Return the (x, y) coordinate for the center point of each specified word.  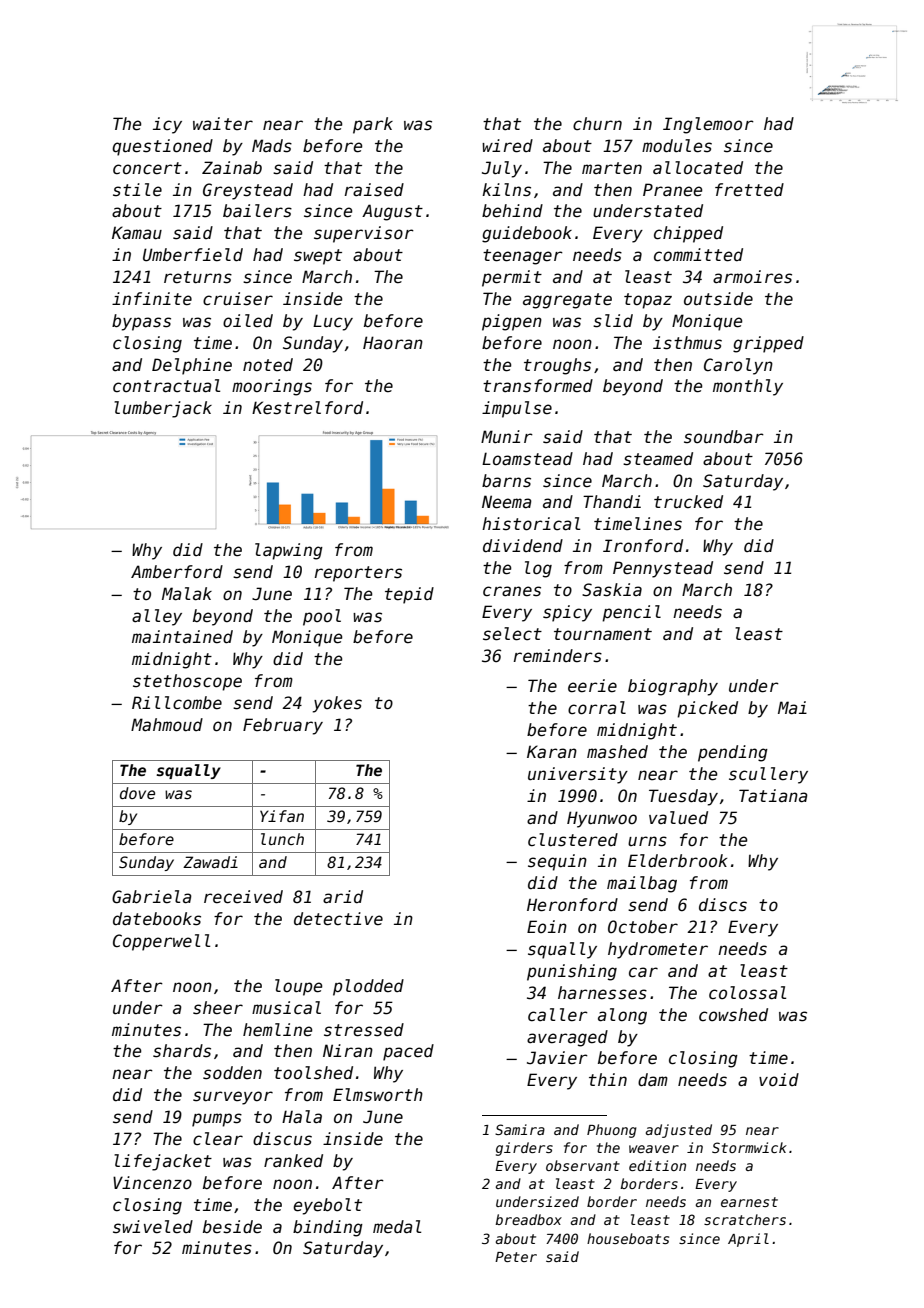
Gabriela (152, 897)
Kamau (137, 233)
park (373, 125)
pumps (217, 1120)
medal (397, 1227)
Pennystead (663, 569)
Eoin (547, 926)
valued (678, 818)
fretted (749, 190)
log (538, 569)
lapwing (289, 551)
